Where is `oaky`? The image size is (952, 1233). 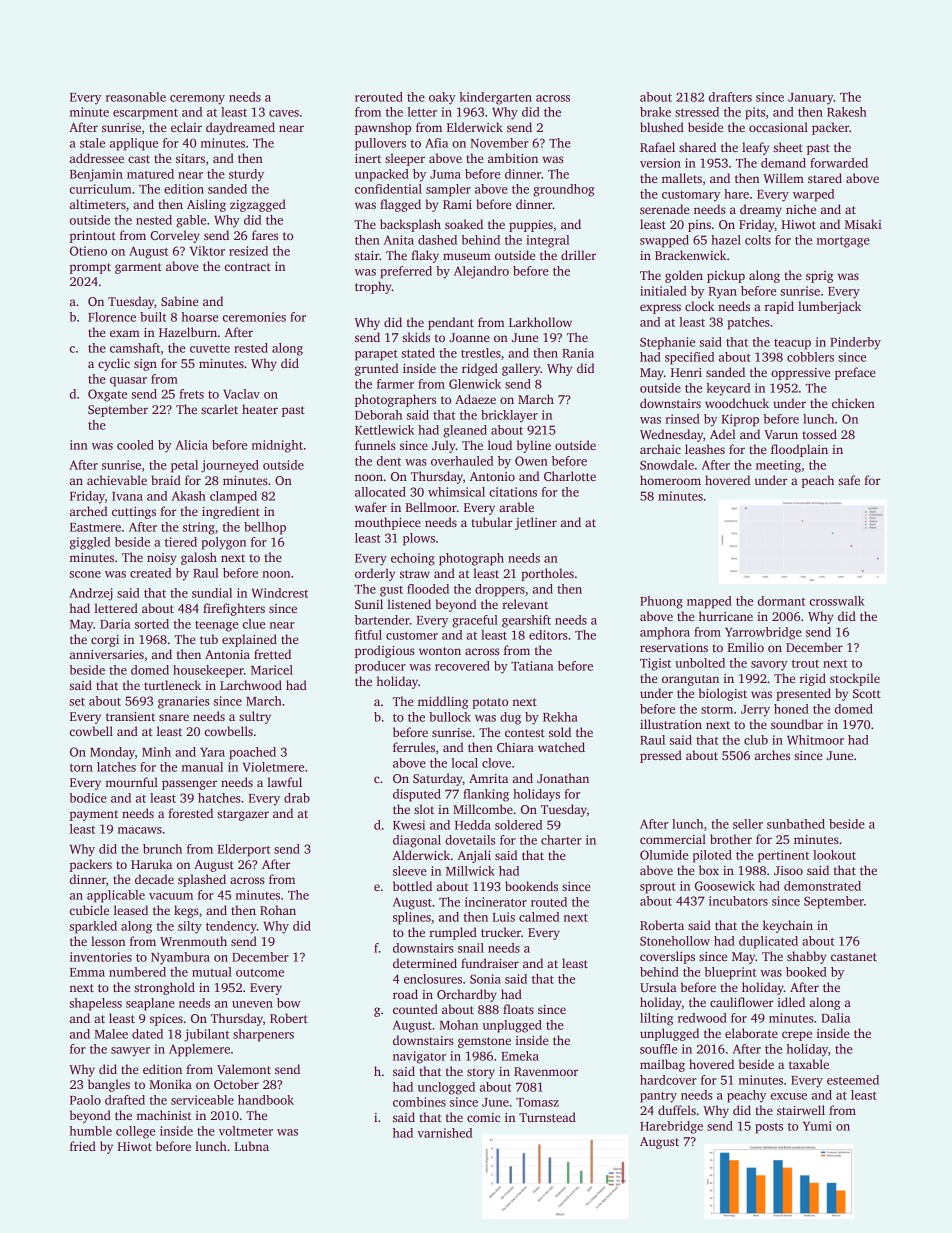
oaky is located at coordinates (442, 98).
